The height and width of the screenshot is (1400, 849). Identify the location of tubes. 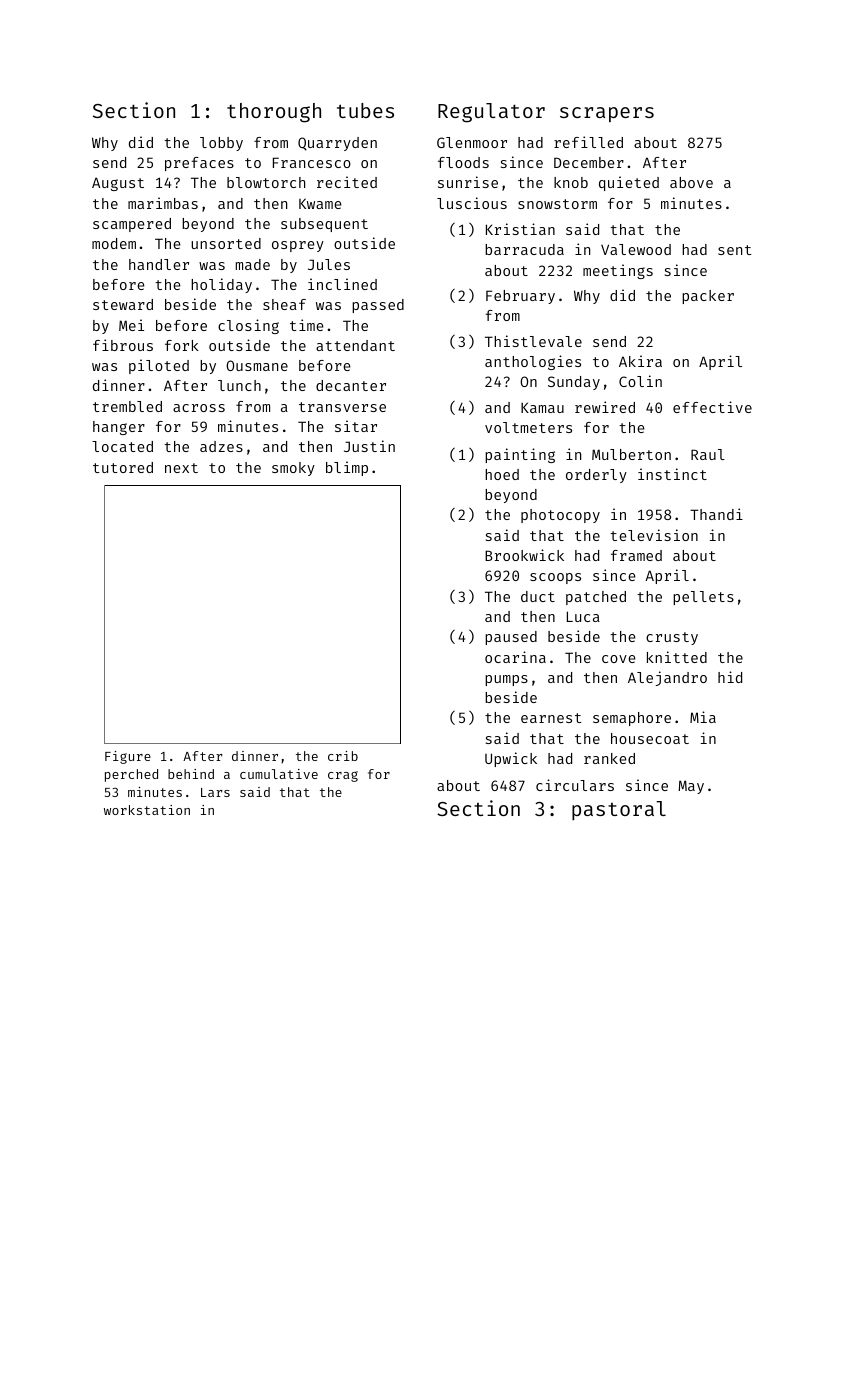
(365, 110).
